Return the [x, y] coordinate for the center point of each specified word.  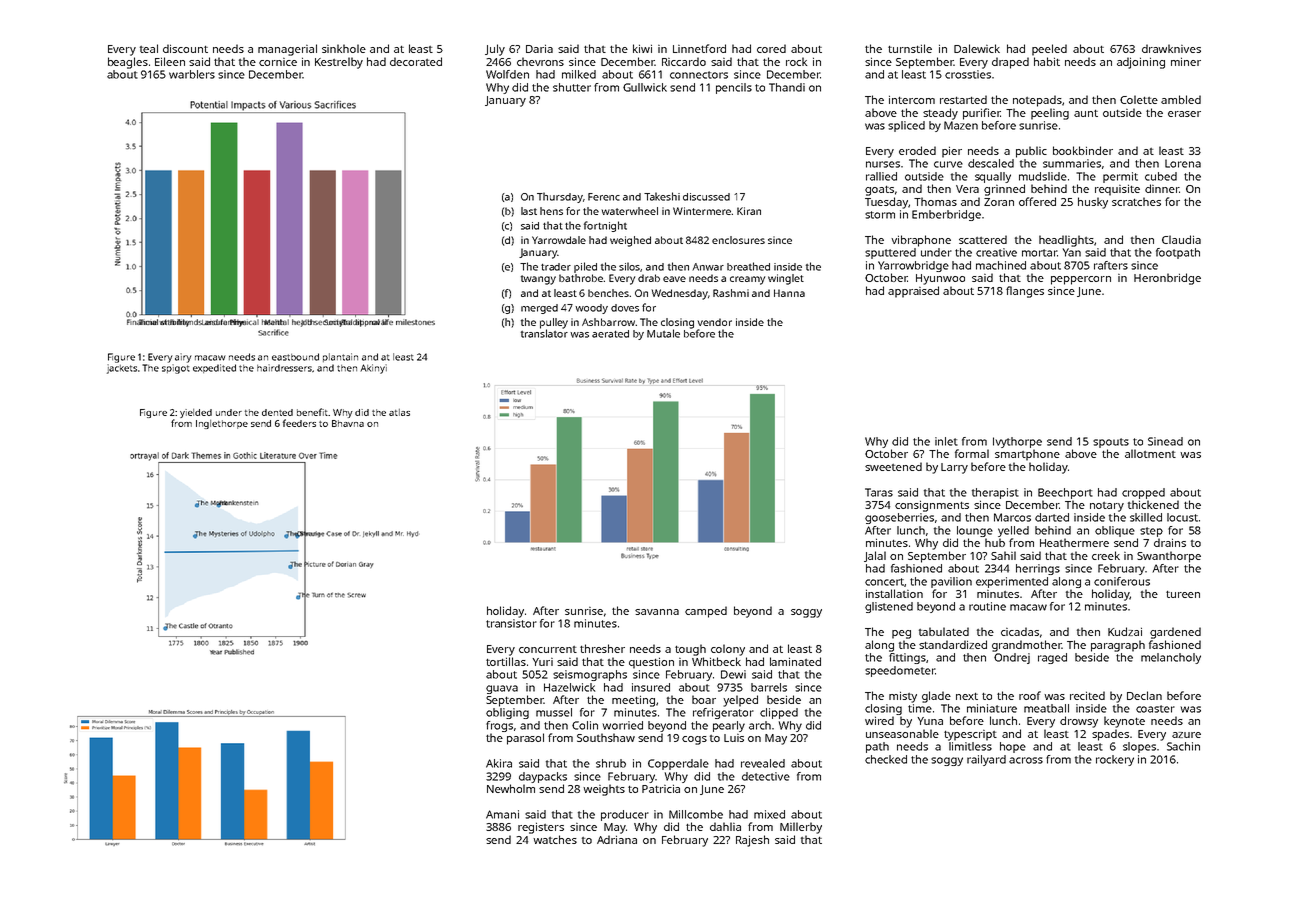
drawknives [1171, 48]
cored [771, 48]
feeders [299, 423]
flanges [1025, 292]
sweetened [893, 466]
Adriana [617, 839]
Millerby [801, 828]
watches [555, 839]
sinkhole [344, 48]
